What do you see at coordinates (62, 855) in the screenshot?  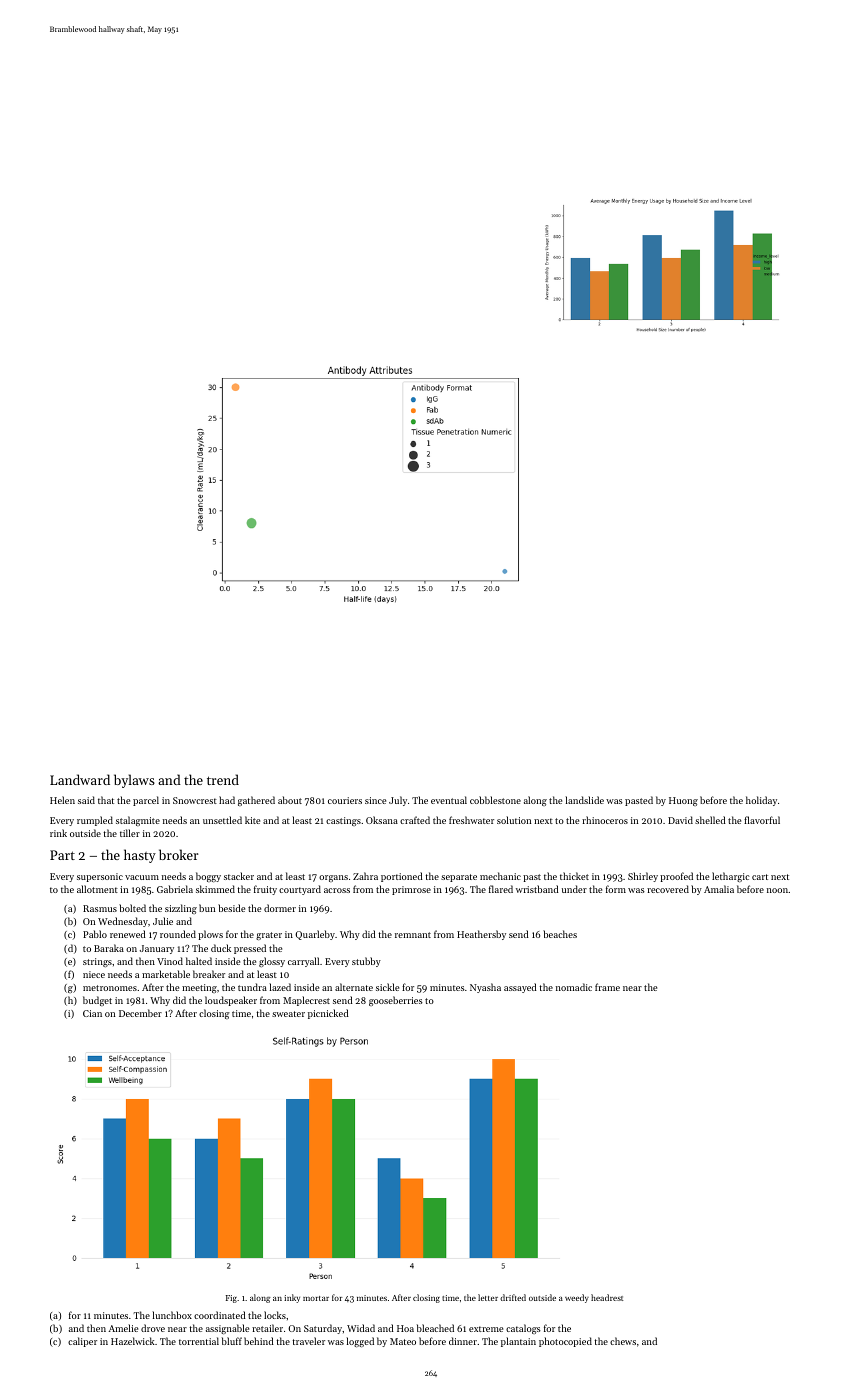 I see `Part` at bounding box center [62, 855].
